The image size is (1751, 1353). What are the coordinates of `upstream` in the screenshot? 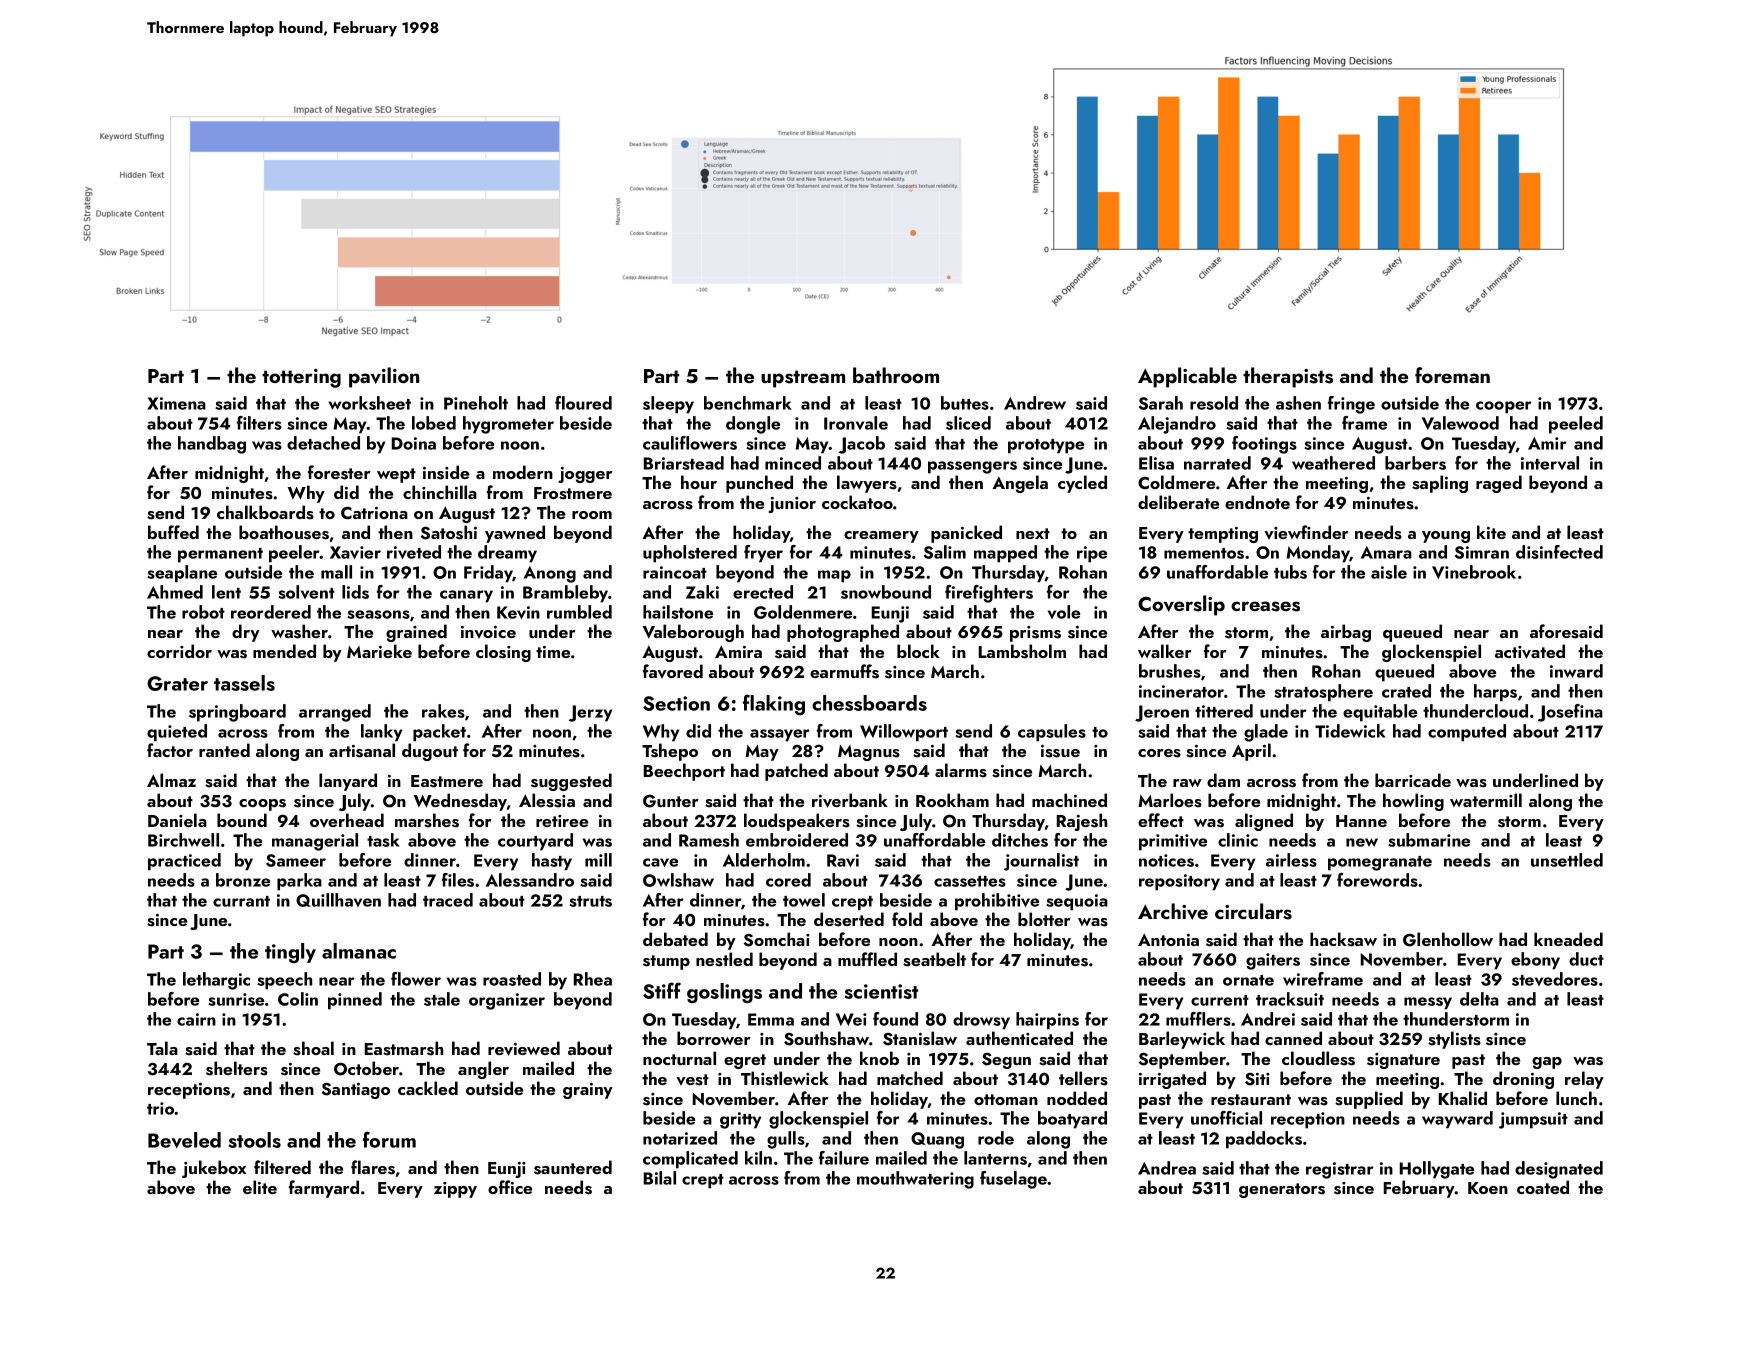 It's located at (803, 379).
